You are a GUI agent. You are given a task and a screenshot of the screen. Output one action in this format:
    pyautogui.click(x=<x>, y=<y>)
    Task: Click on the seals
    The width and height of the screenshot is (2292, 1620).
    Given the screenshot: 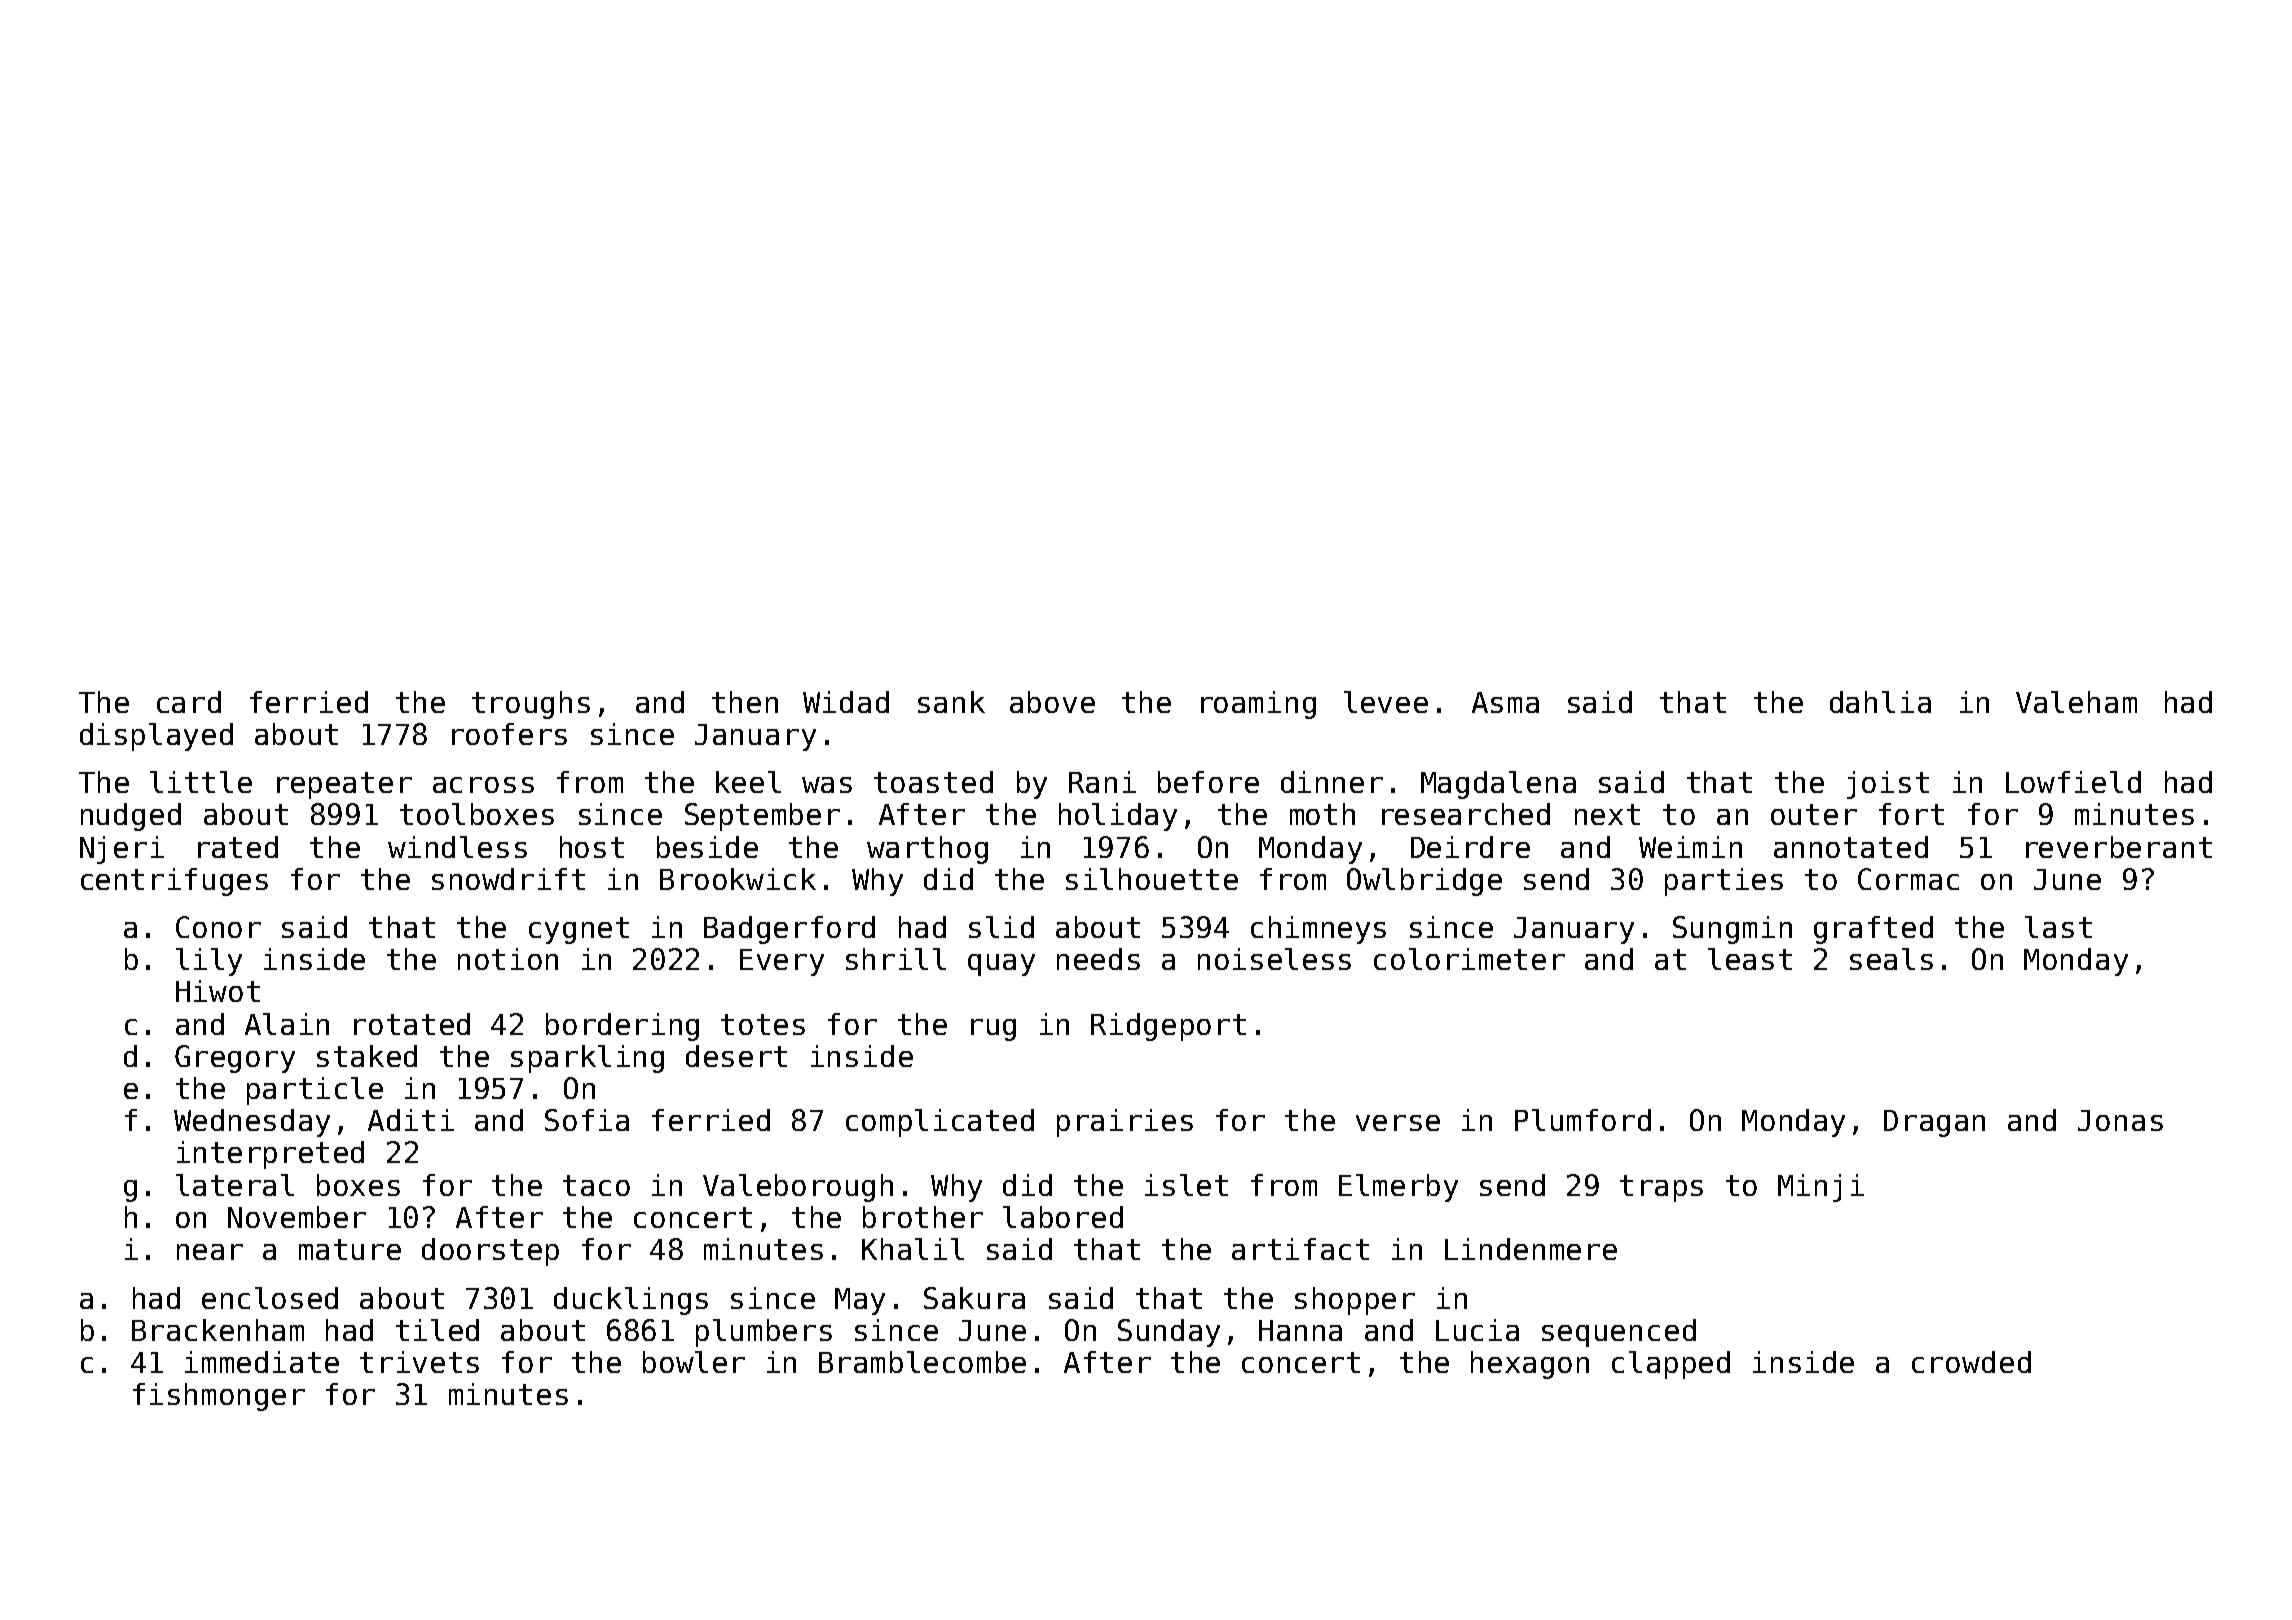 What is the action you would take?
    pyautogui.click(x=1891, y=959)
